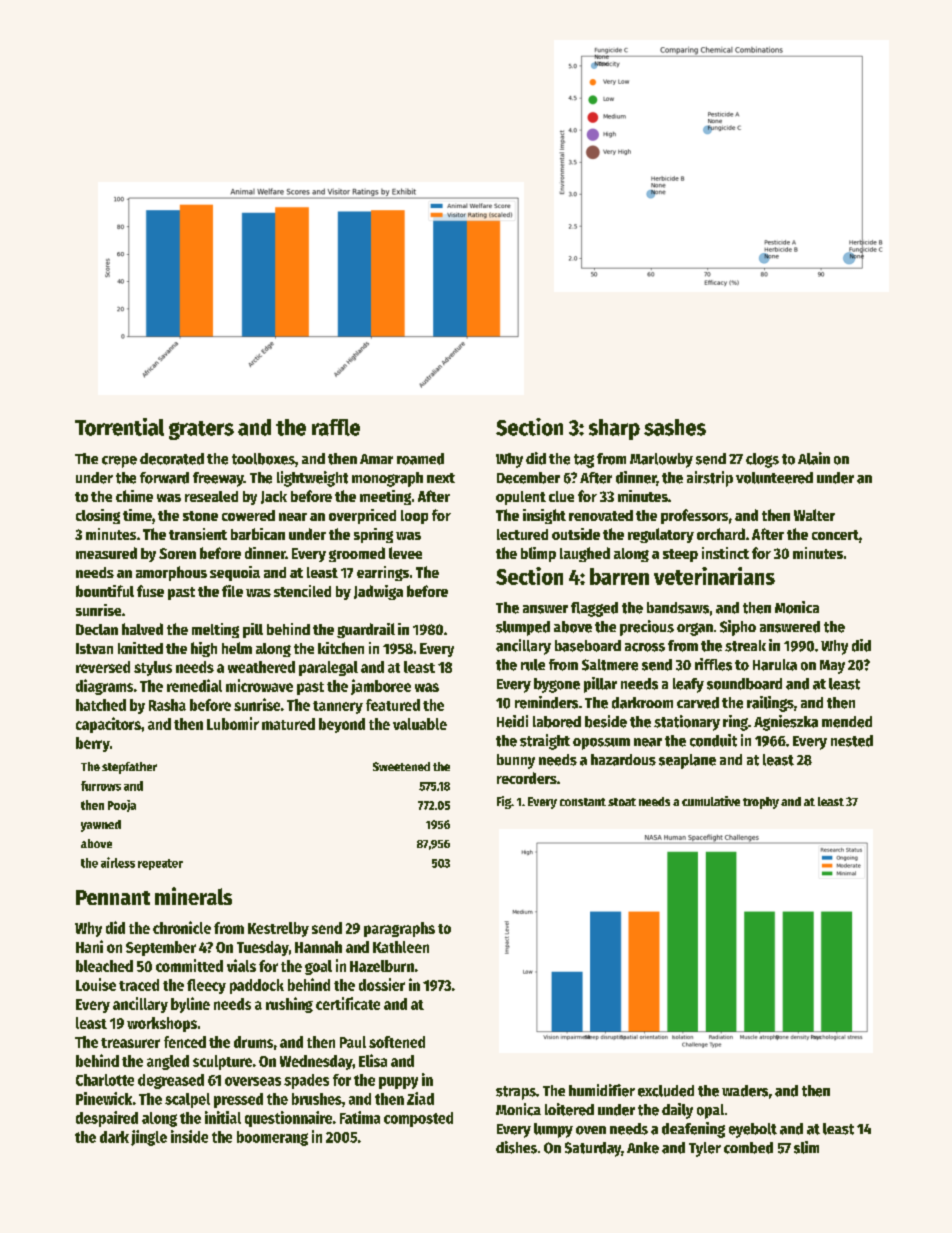 The height and width of the screenshot is (1233, 952). I want to click on stepfather, so click(129, 768).
